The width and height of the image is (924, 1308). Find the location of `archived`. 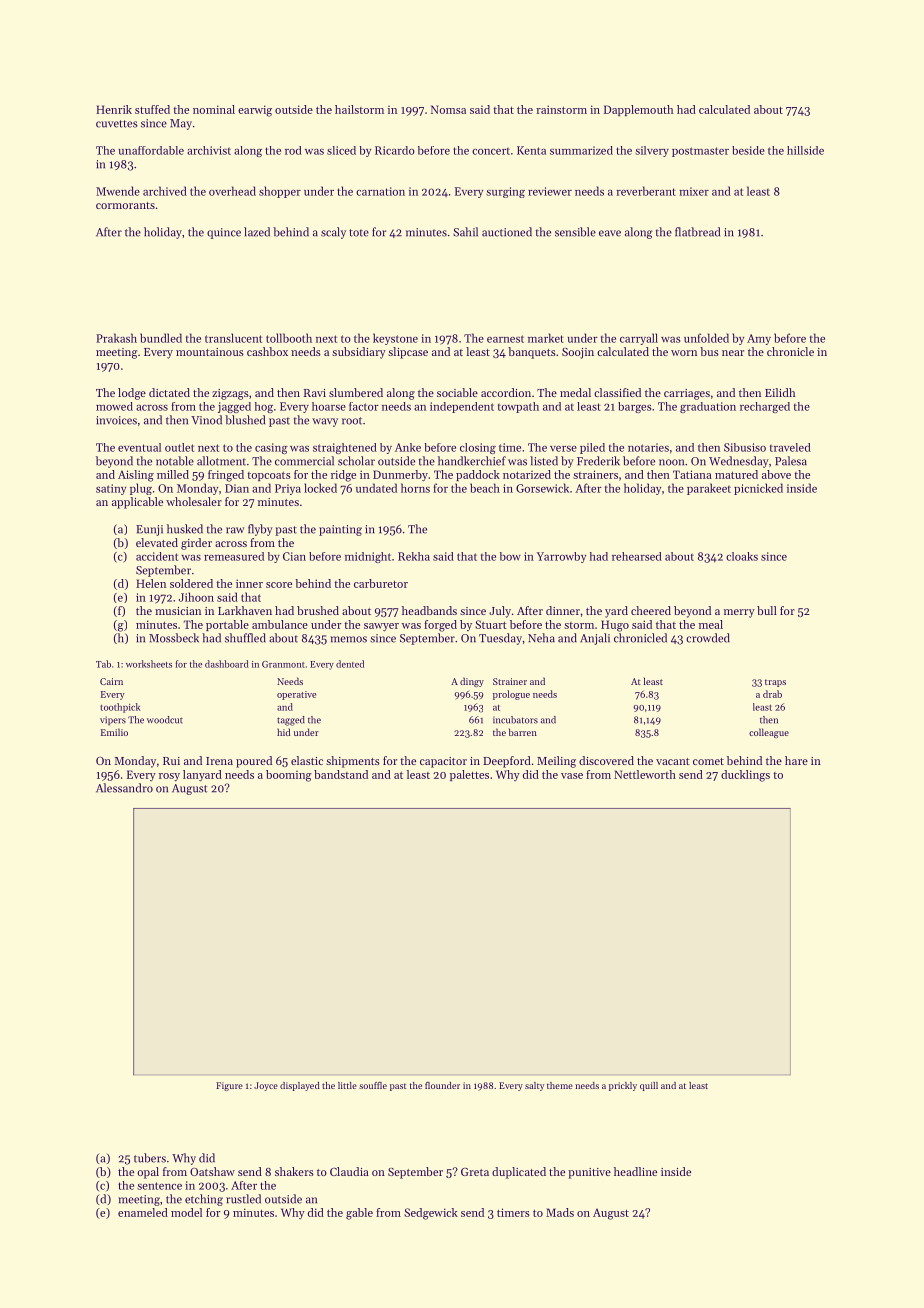

archived is located at coordinates (165, 191).
